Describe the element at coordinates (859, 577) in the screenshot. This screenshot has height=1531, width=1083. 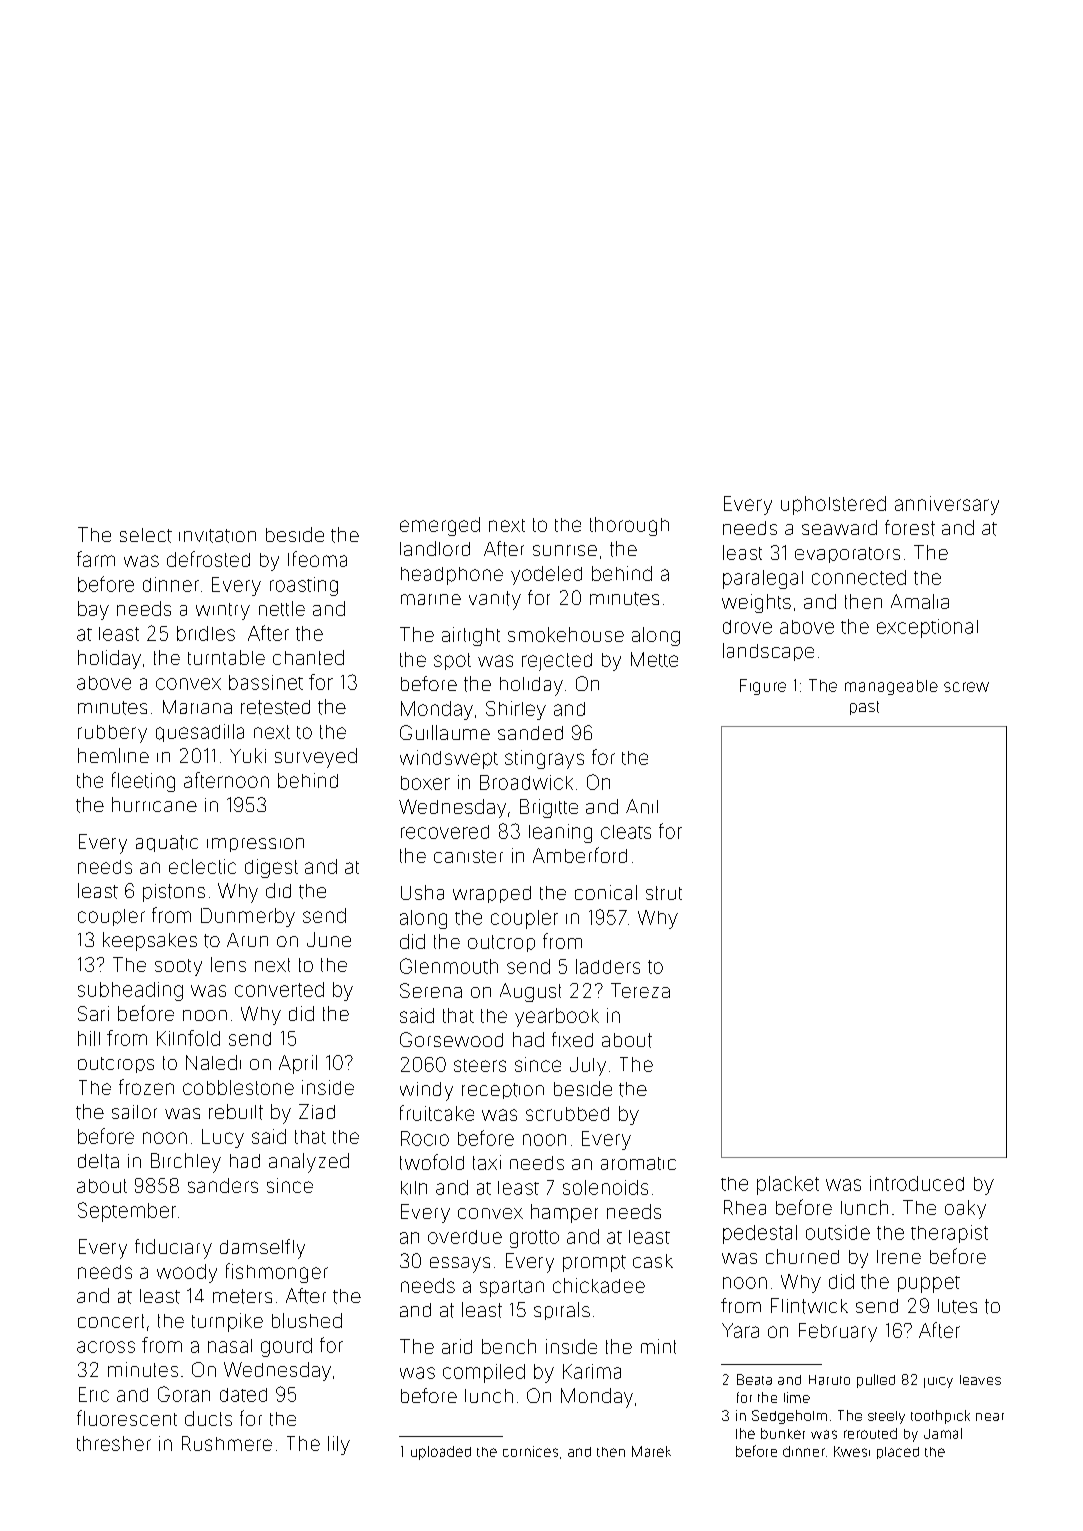
I see `connected` at that location.
